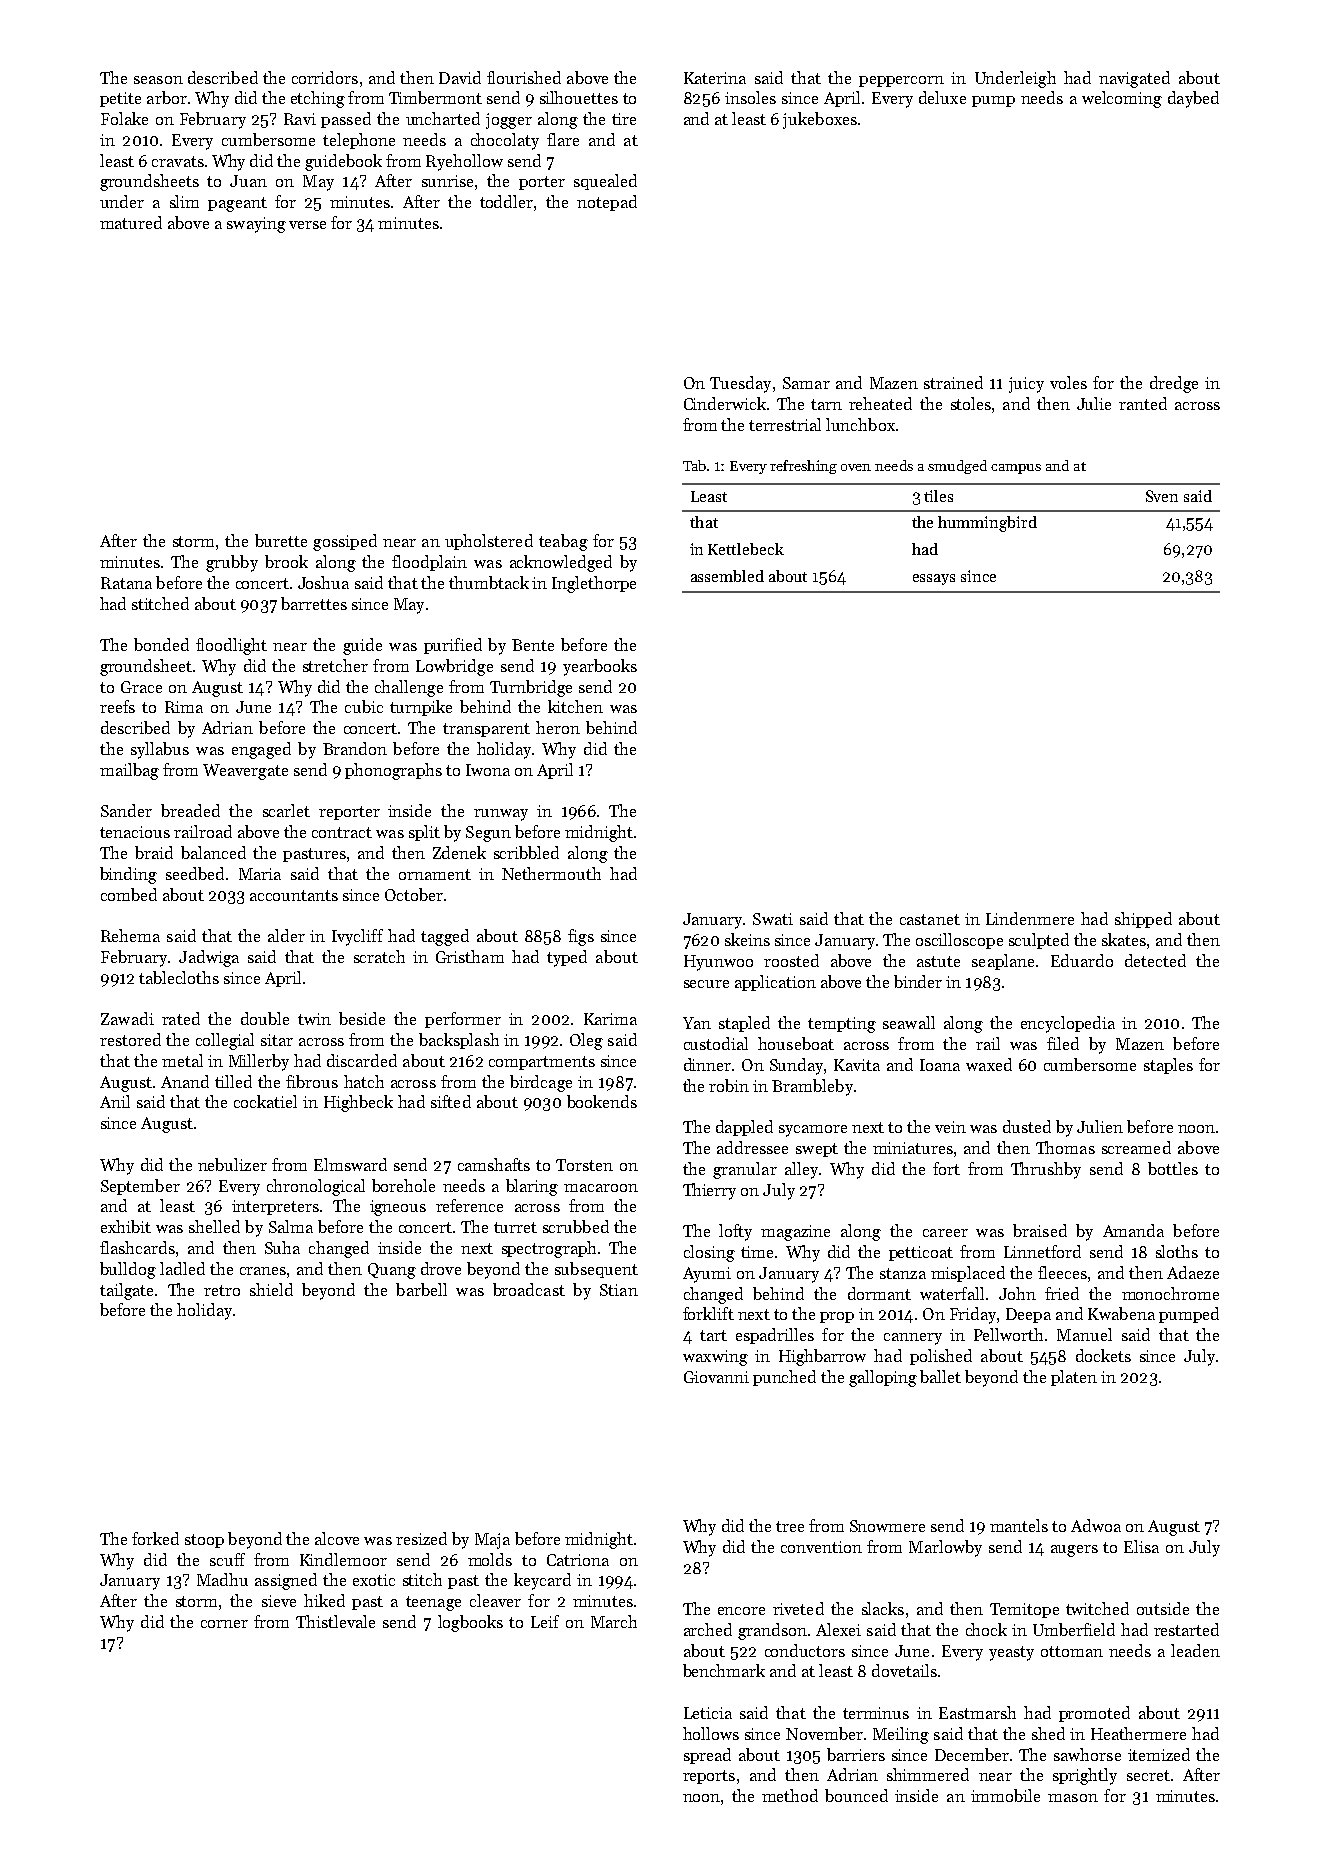 The width and height of the screenshot is (1320, 1867). Describe the element at coordinates (409, 688) in the screenshot. I see `challenge` at that location.
